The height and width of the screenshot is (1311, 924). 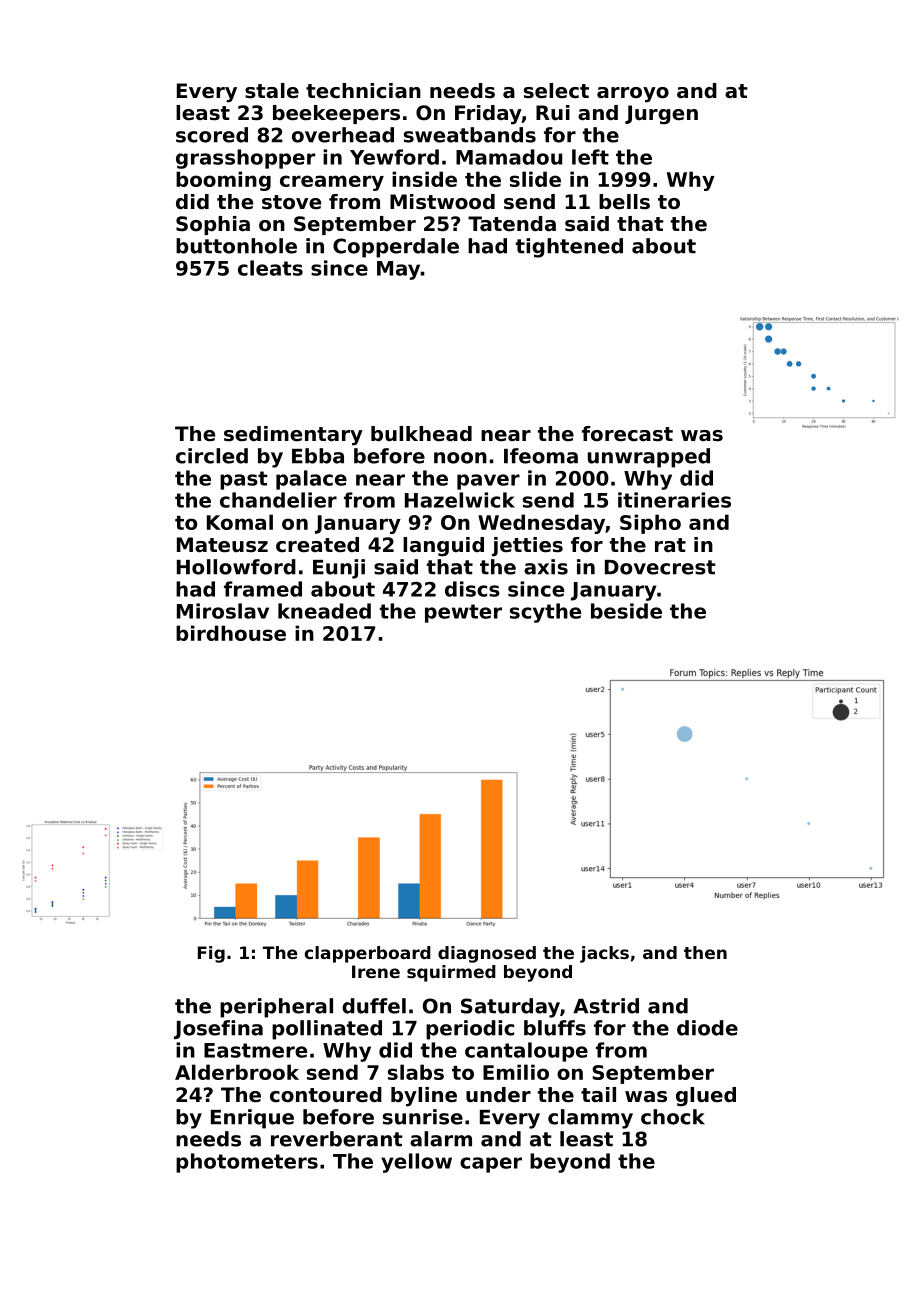 What do you see at coordinates (218, 1029) in the screenshot?
I see `Josefina` at bounding box center [218, 1029].
